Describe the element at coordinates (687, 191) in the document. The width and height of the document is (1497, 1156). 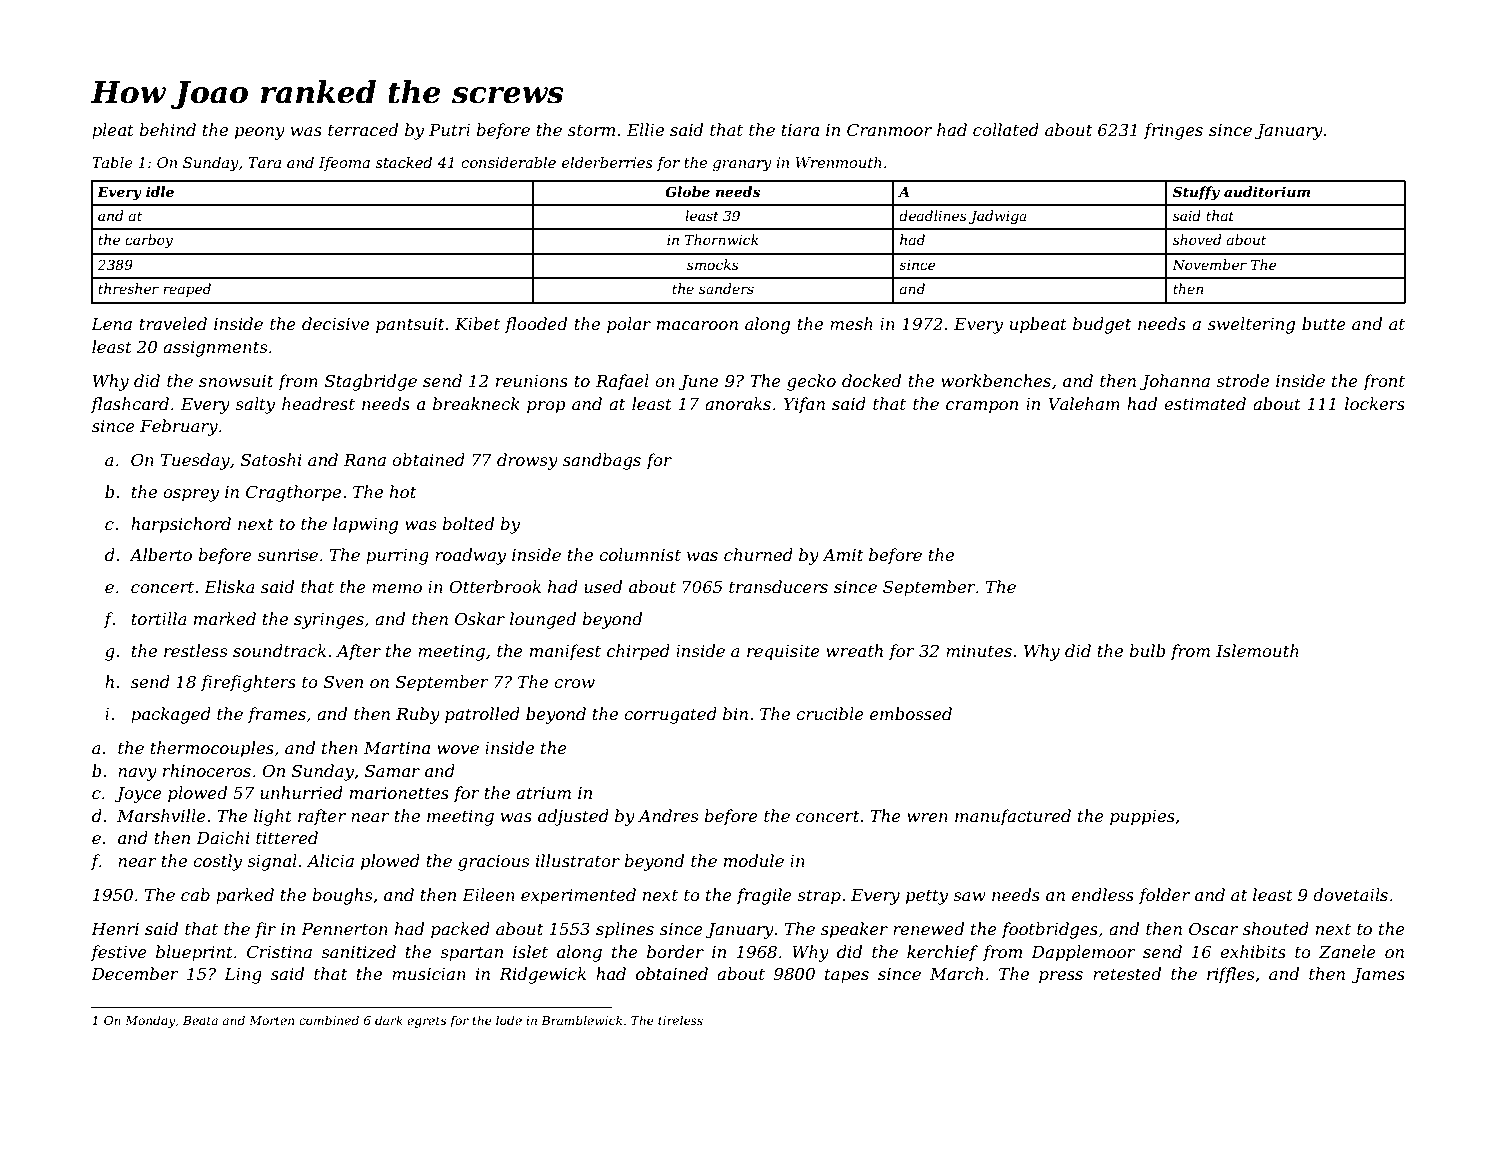
I see `Globe` at that location.
